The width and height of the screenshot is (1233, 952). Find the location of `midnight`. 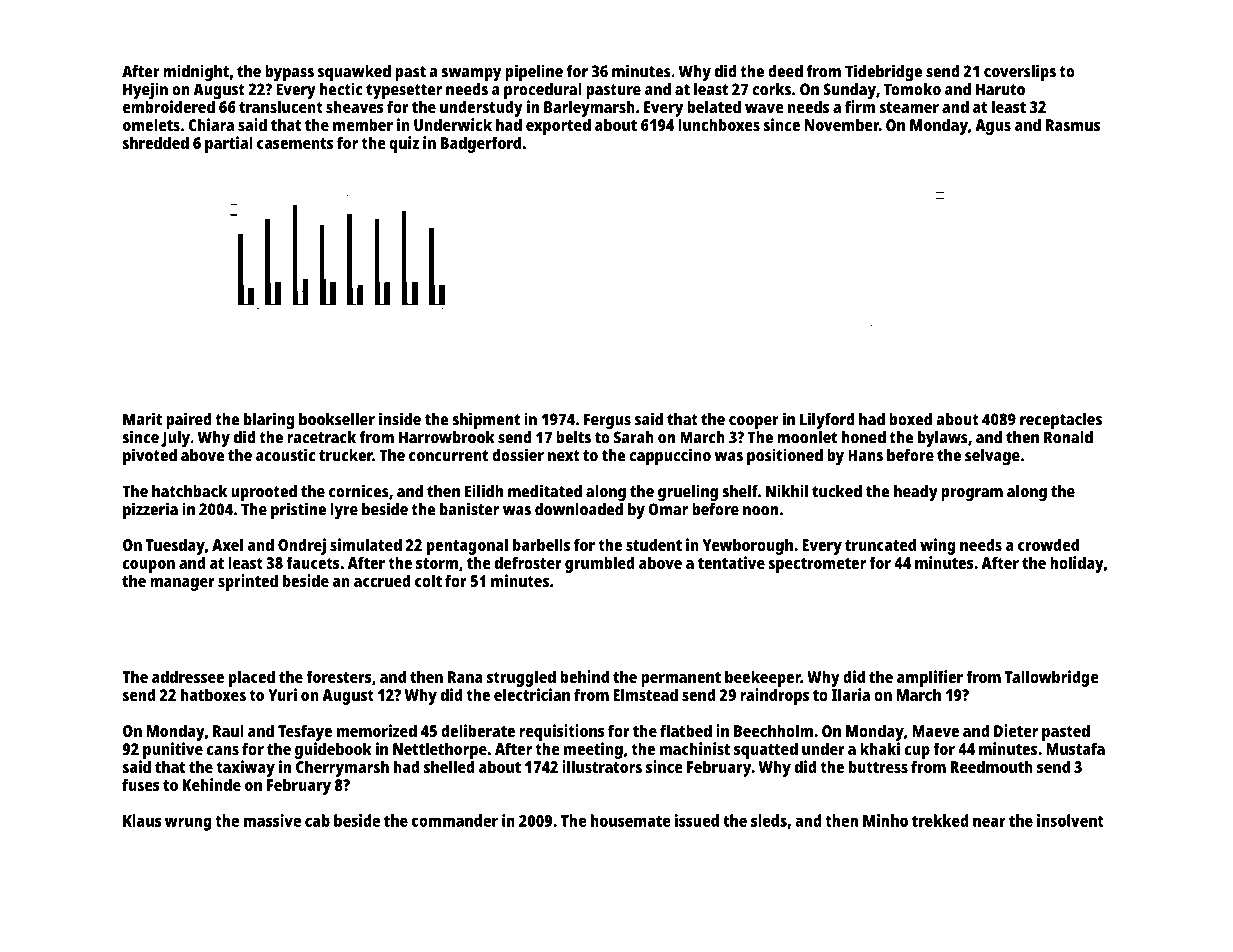

midnight is located at coordinates (196, 72).
